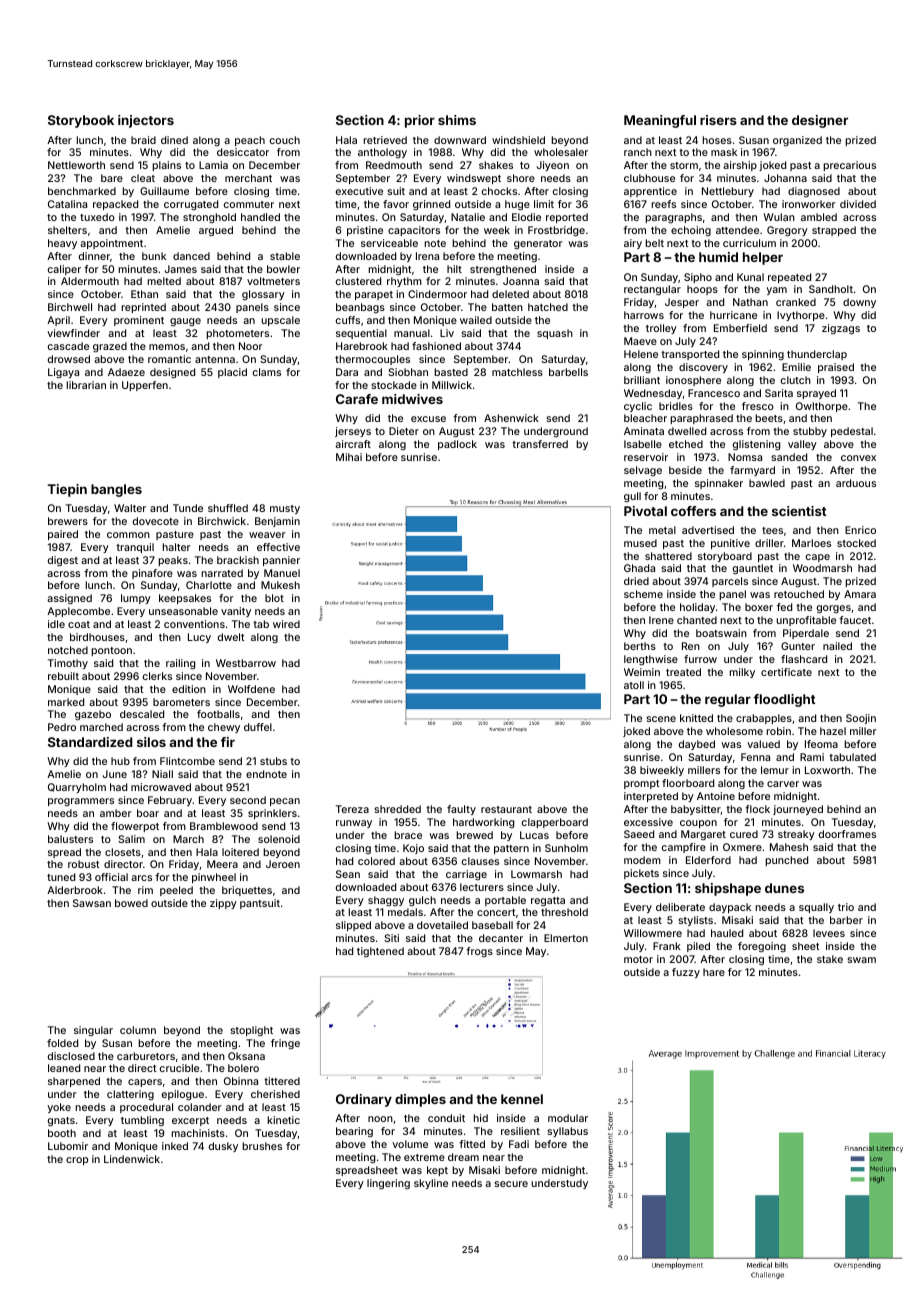 This document has width=924, height=1308. I want to click on fringe, so click(285, 1044).
